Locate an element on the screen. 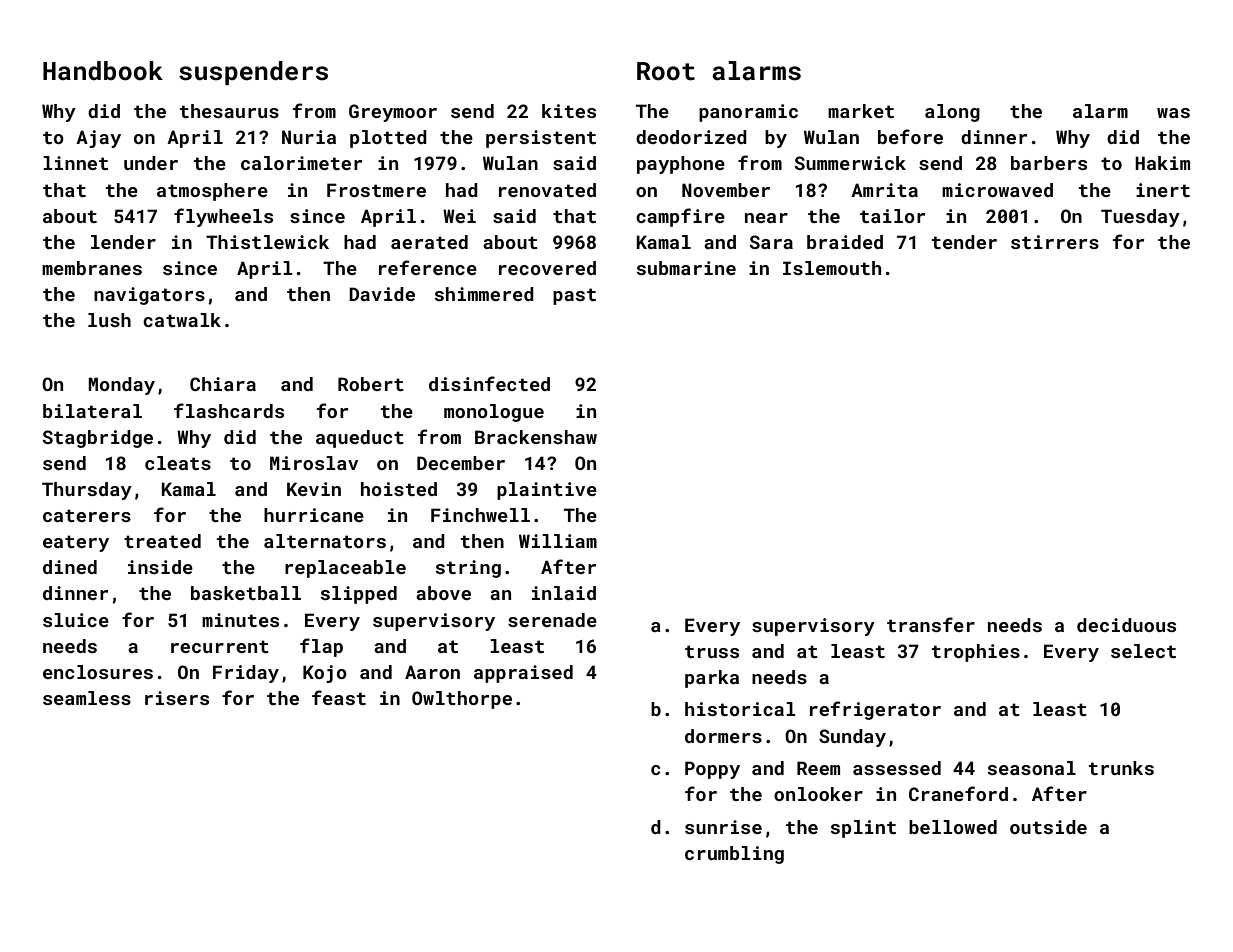  stirrers is located at coordinates (1055, 242).
